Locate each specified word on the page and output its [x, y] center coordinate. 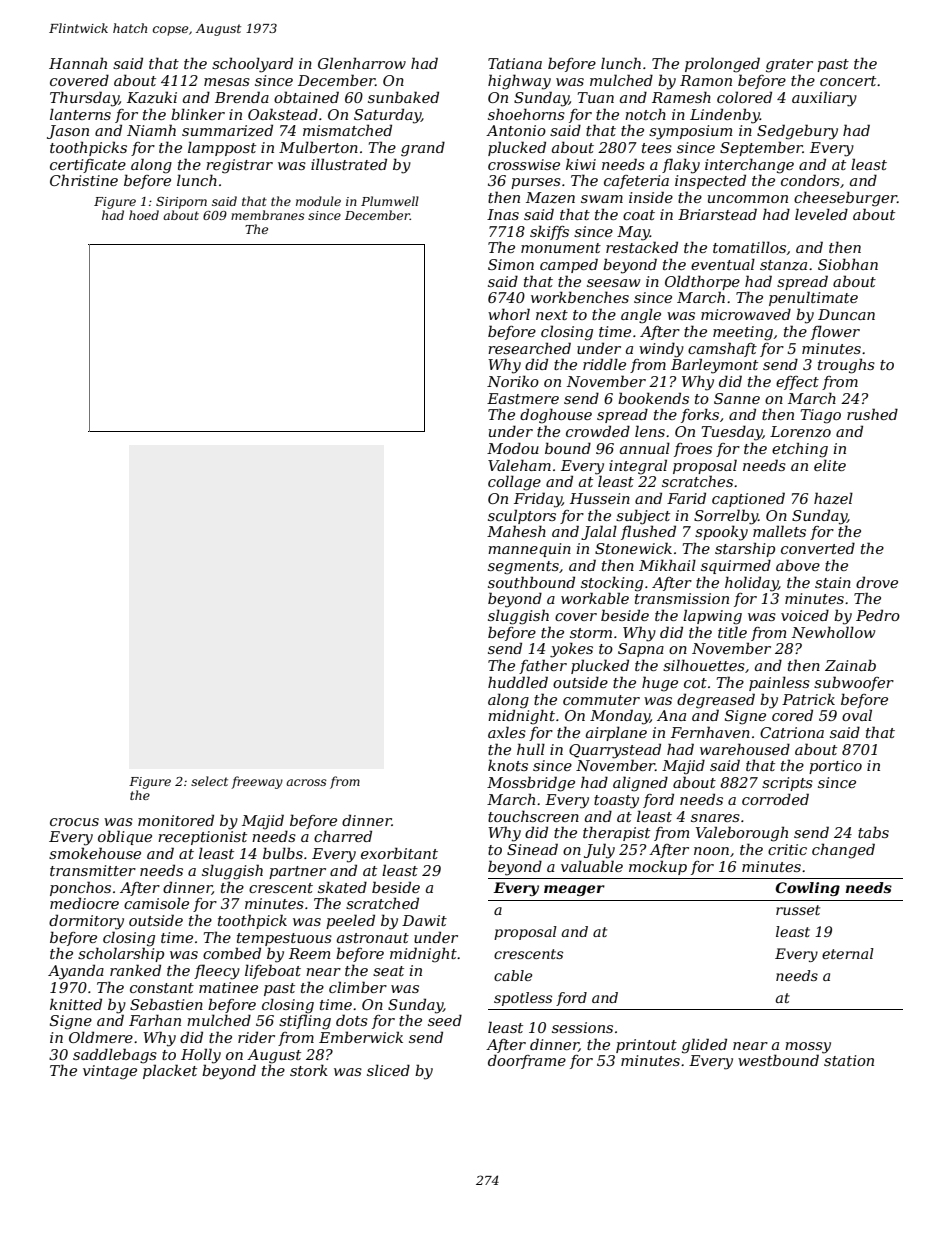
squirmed [736, 566]
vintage [110, 1072]
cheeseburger [845, 199]
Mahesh [516, 531]
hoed [144, 215]
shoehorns [526, 114]
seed [445, 1020]
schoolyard [252, 65]
